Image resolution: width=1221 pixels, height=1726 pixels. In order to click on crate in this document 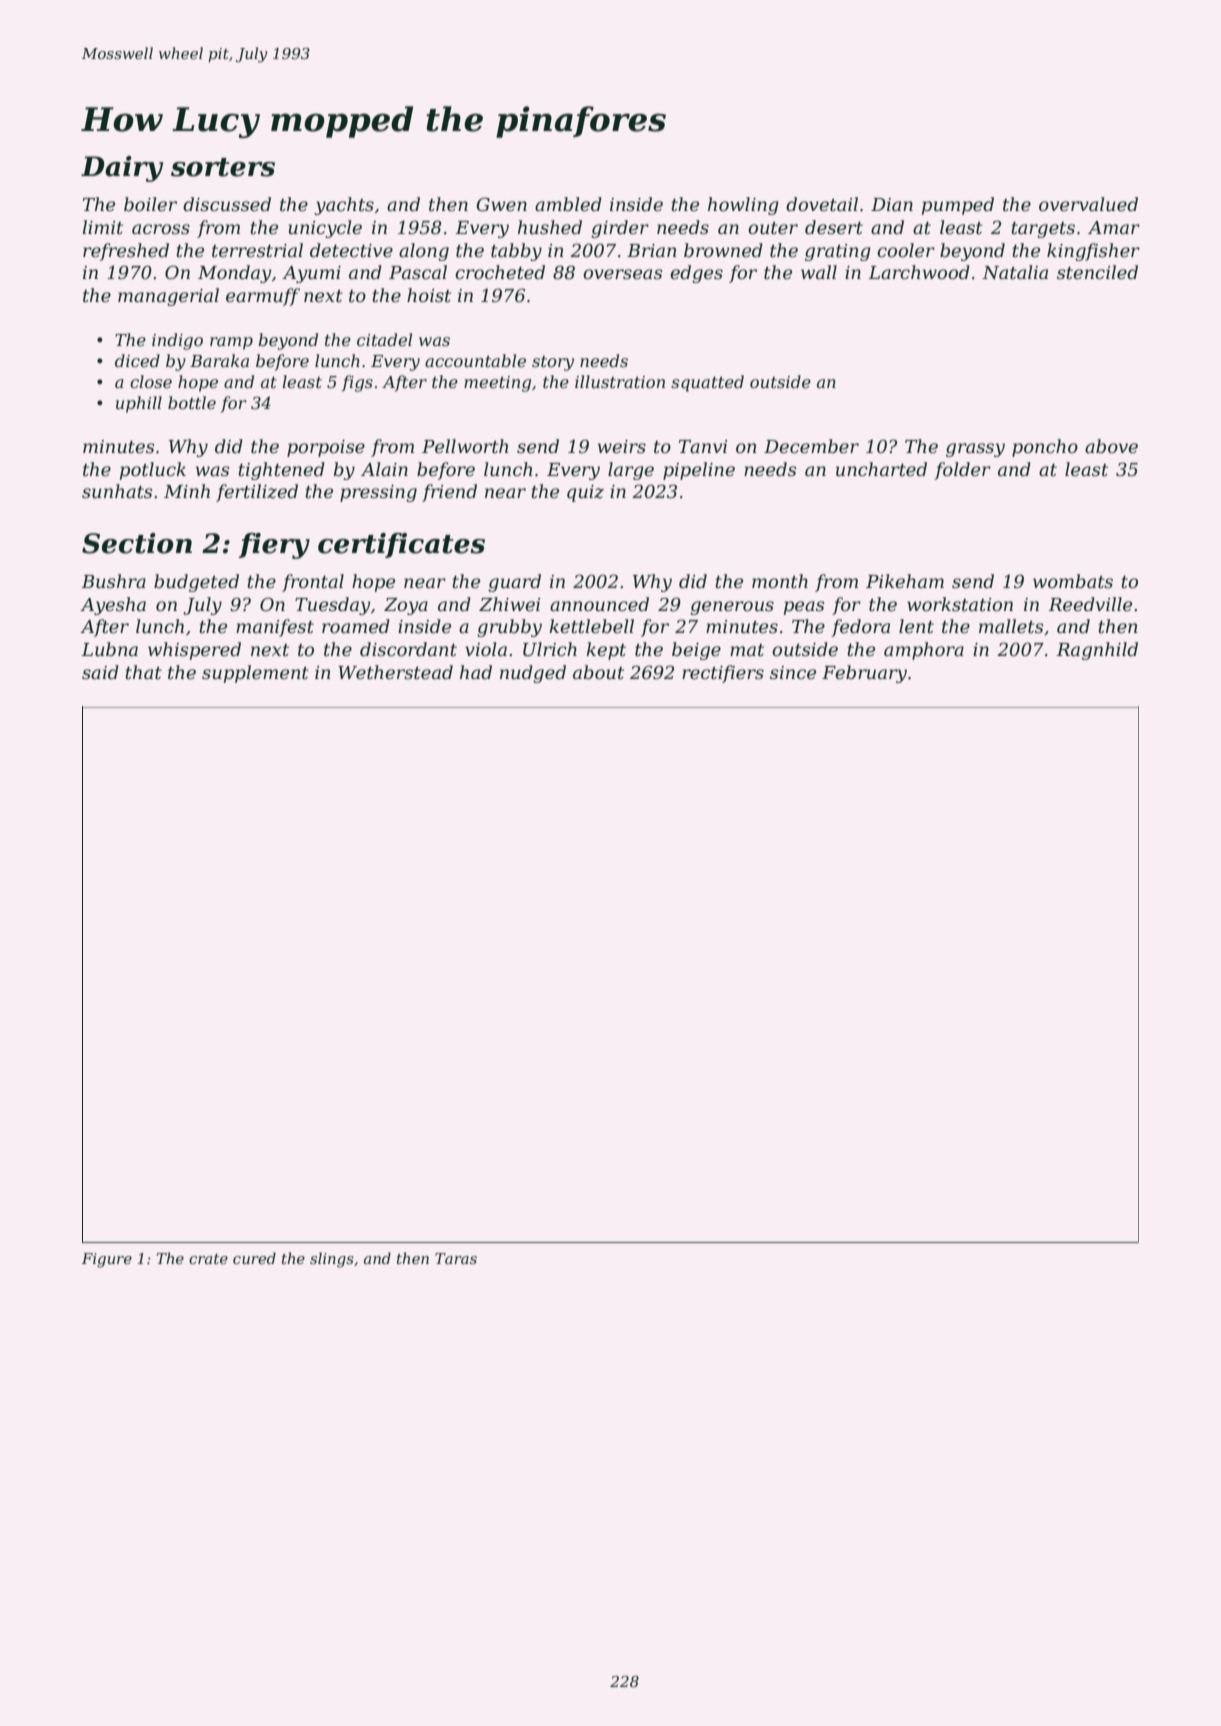, I will do `click(208, 1259)`.
